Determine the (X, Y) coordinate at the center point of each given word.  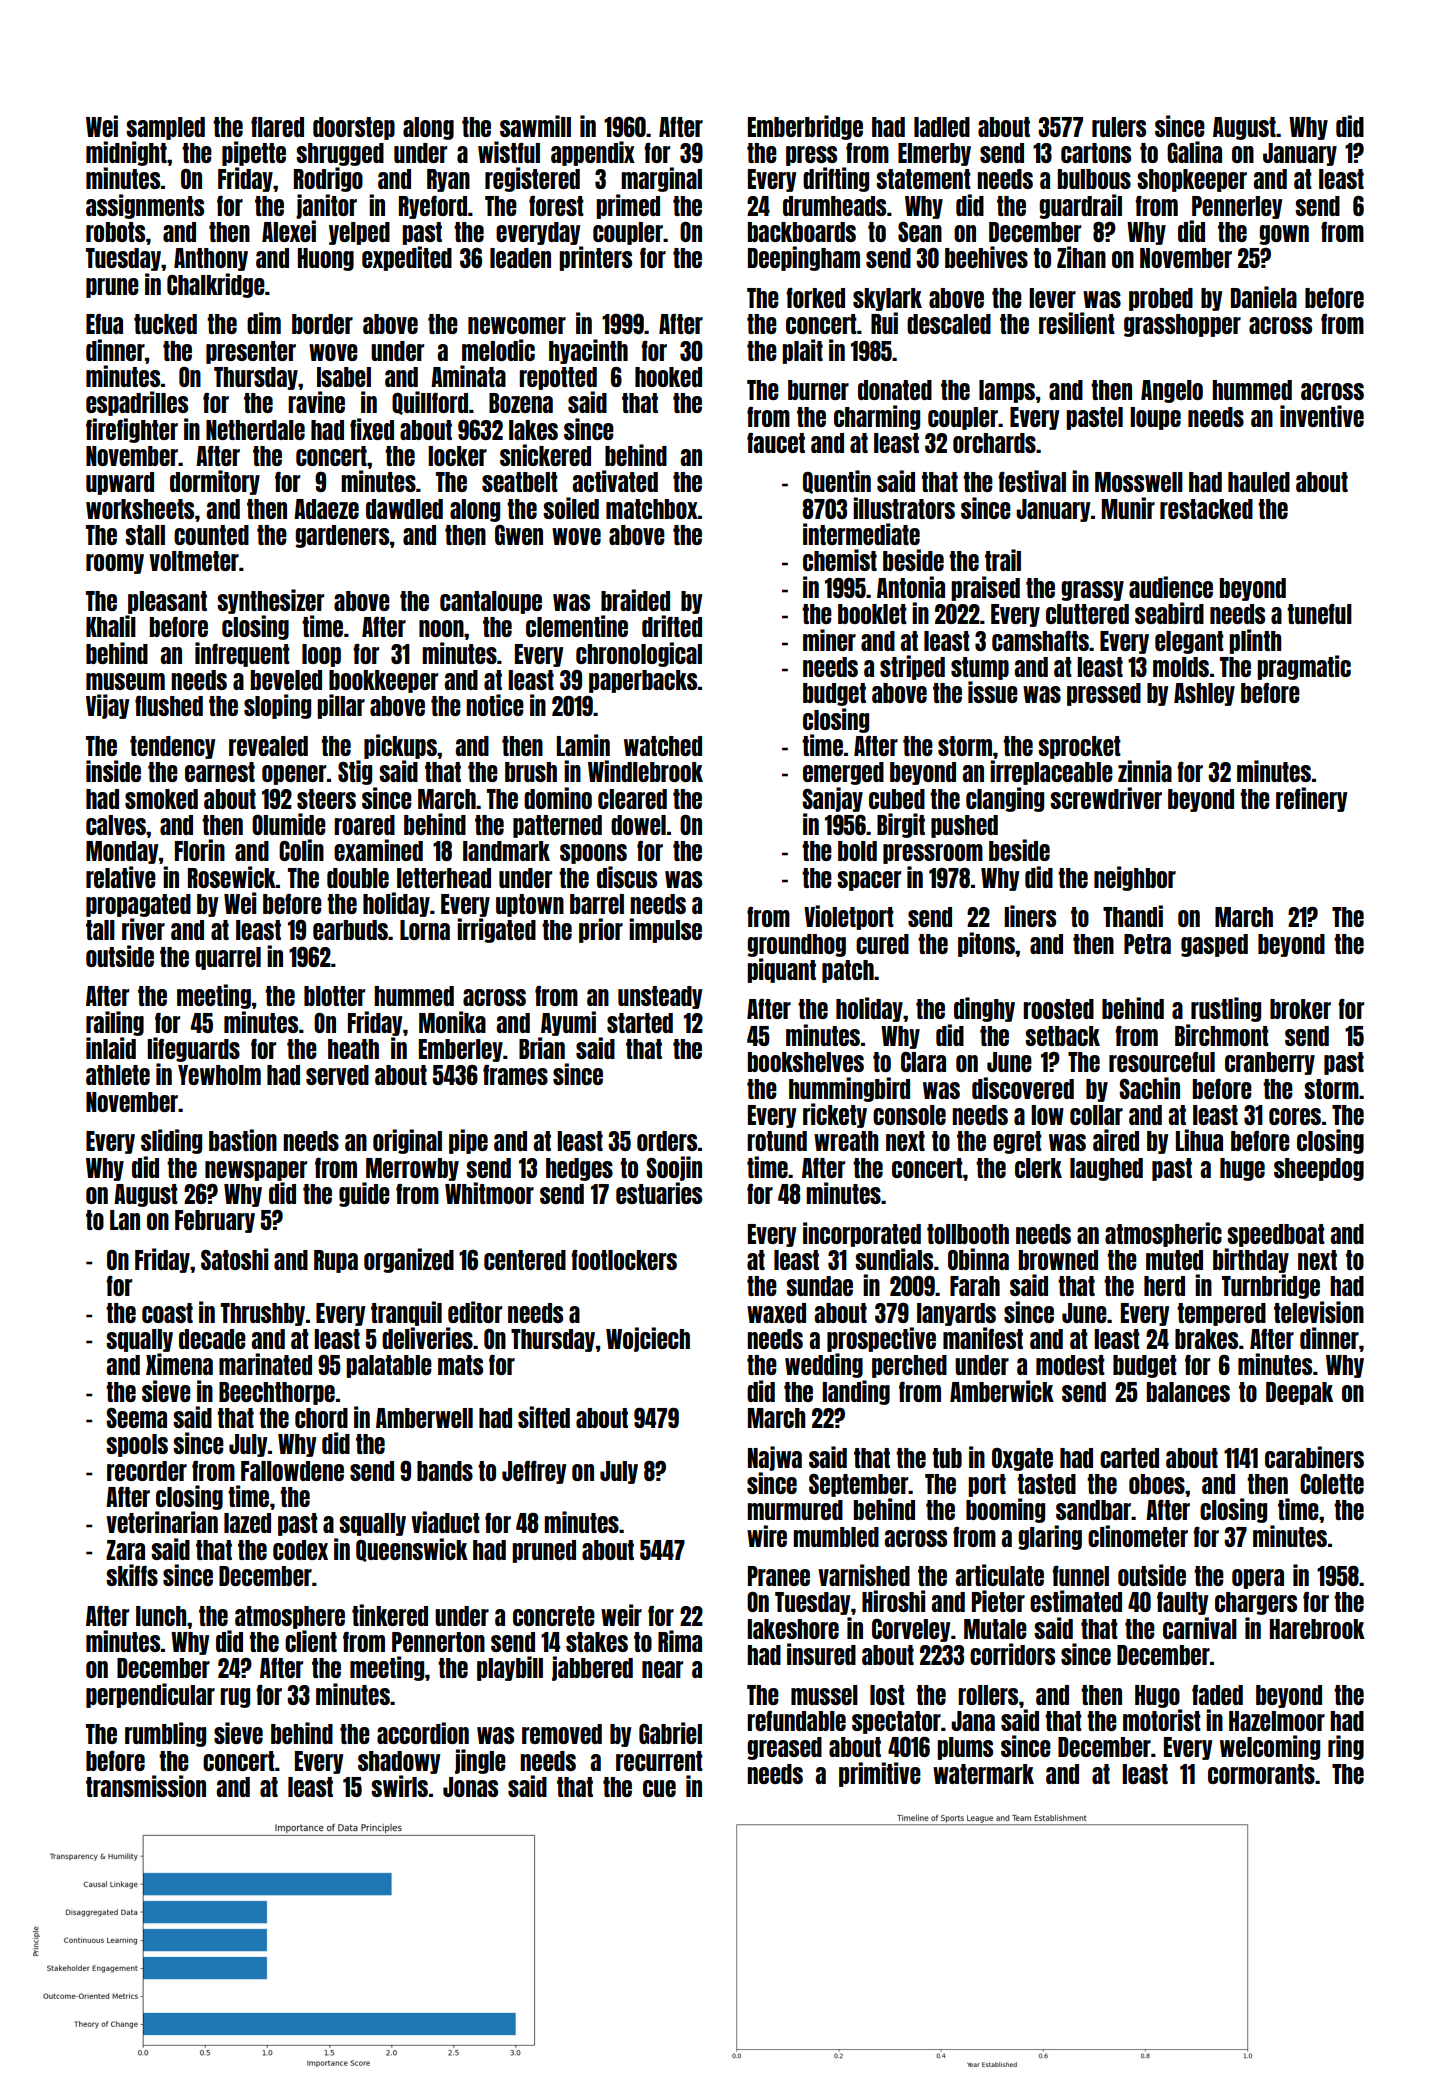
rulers (1119, 127)
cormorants (1261, 1774)
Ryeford (433, 207)
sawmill (535, 126)
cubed (897, 799)
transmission (146, 1786)
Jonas (470, 1787)
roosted (1058, 1009)
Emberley (461, 1050)
